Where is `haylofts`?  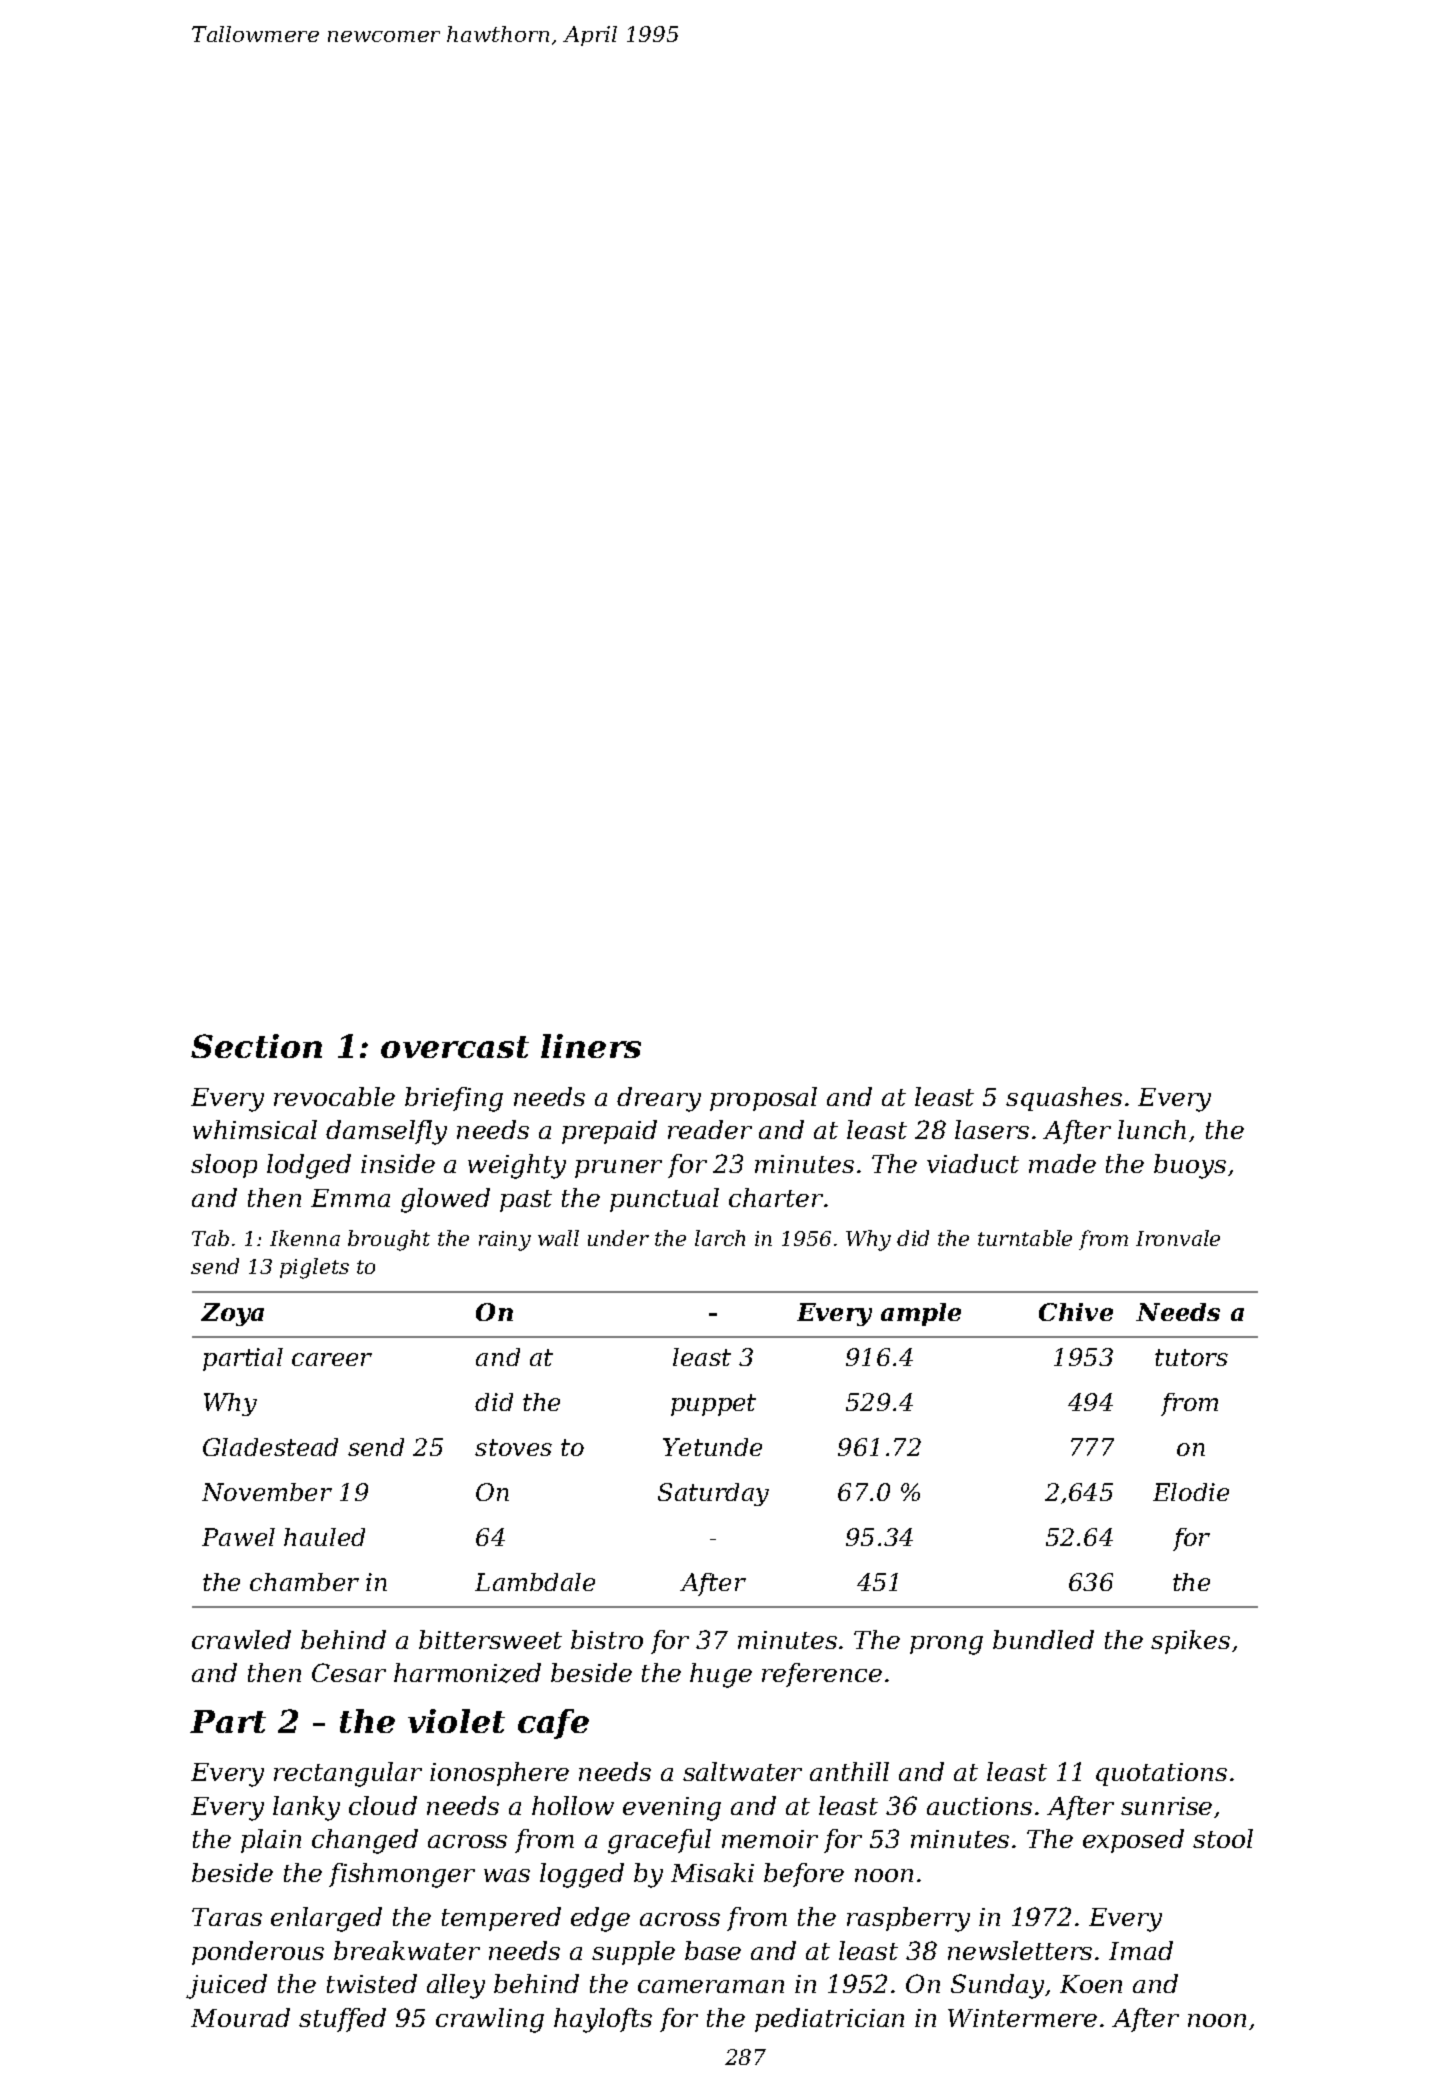
haylofts is located at coordinates (603, 2020).
